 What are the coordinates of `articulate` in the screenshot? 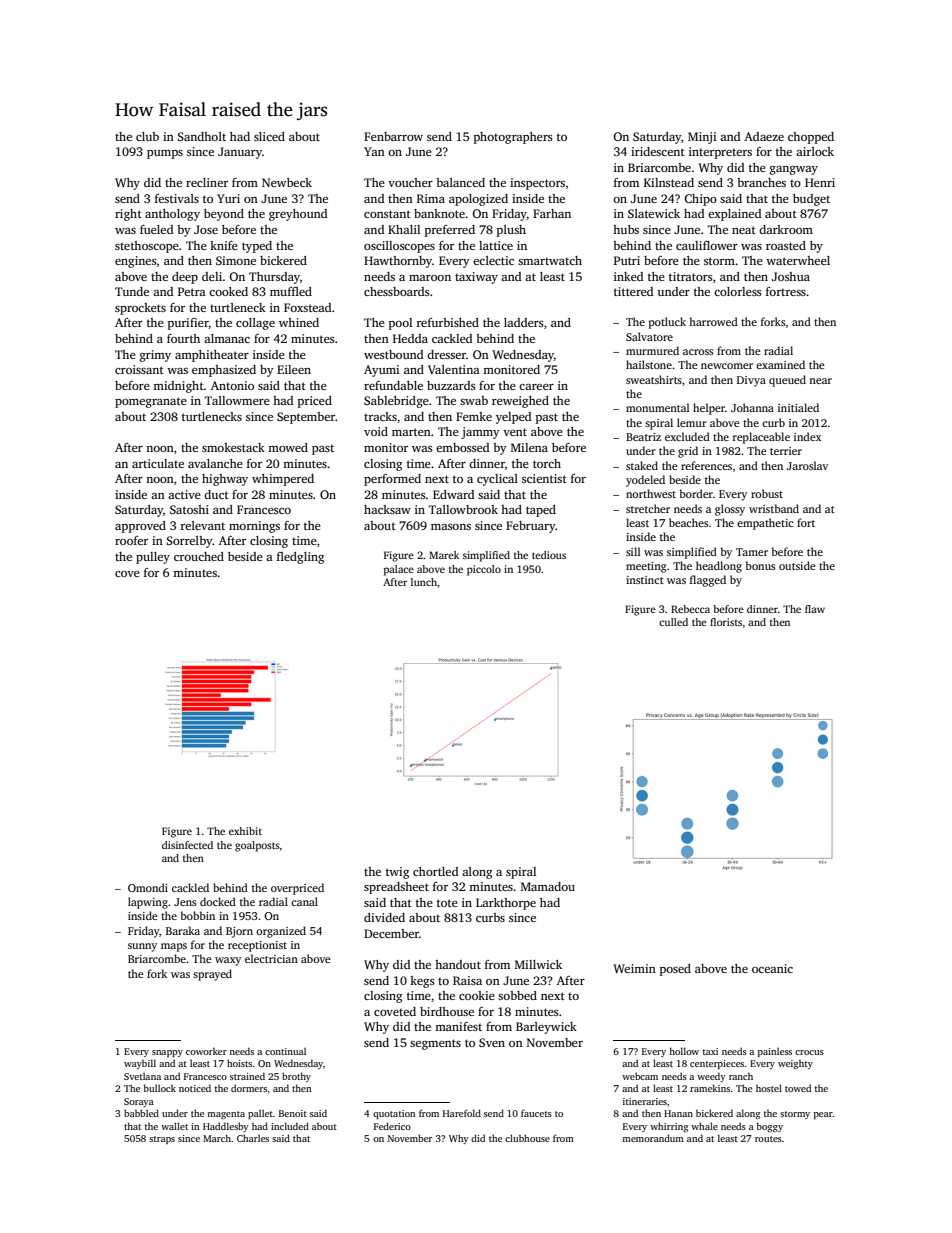 It's located at (158, 463).
